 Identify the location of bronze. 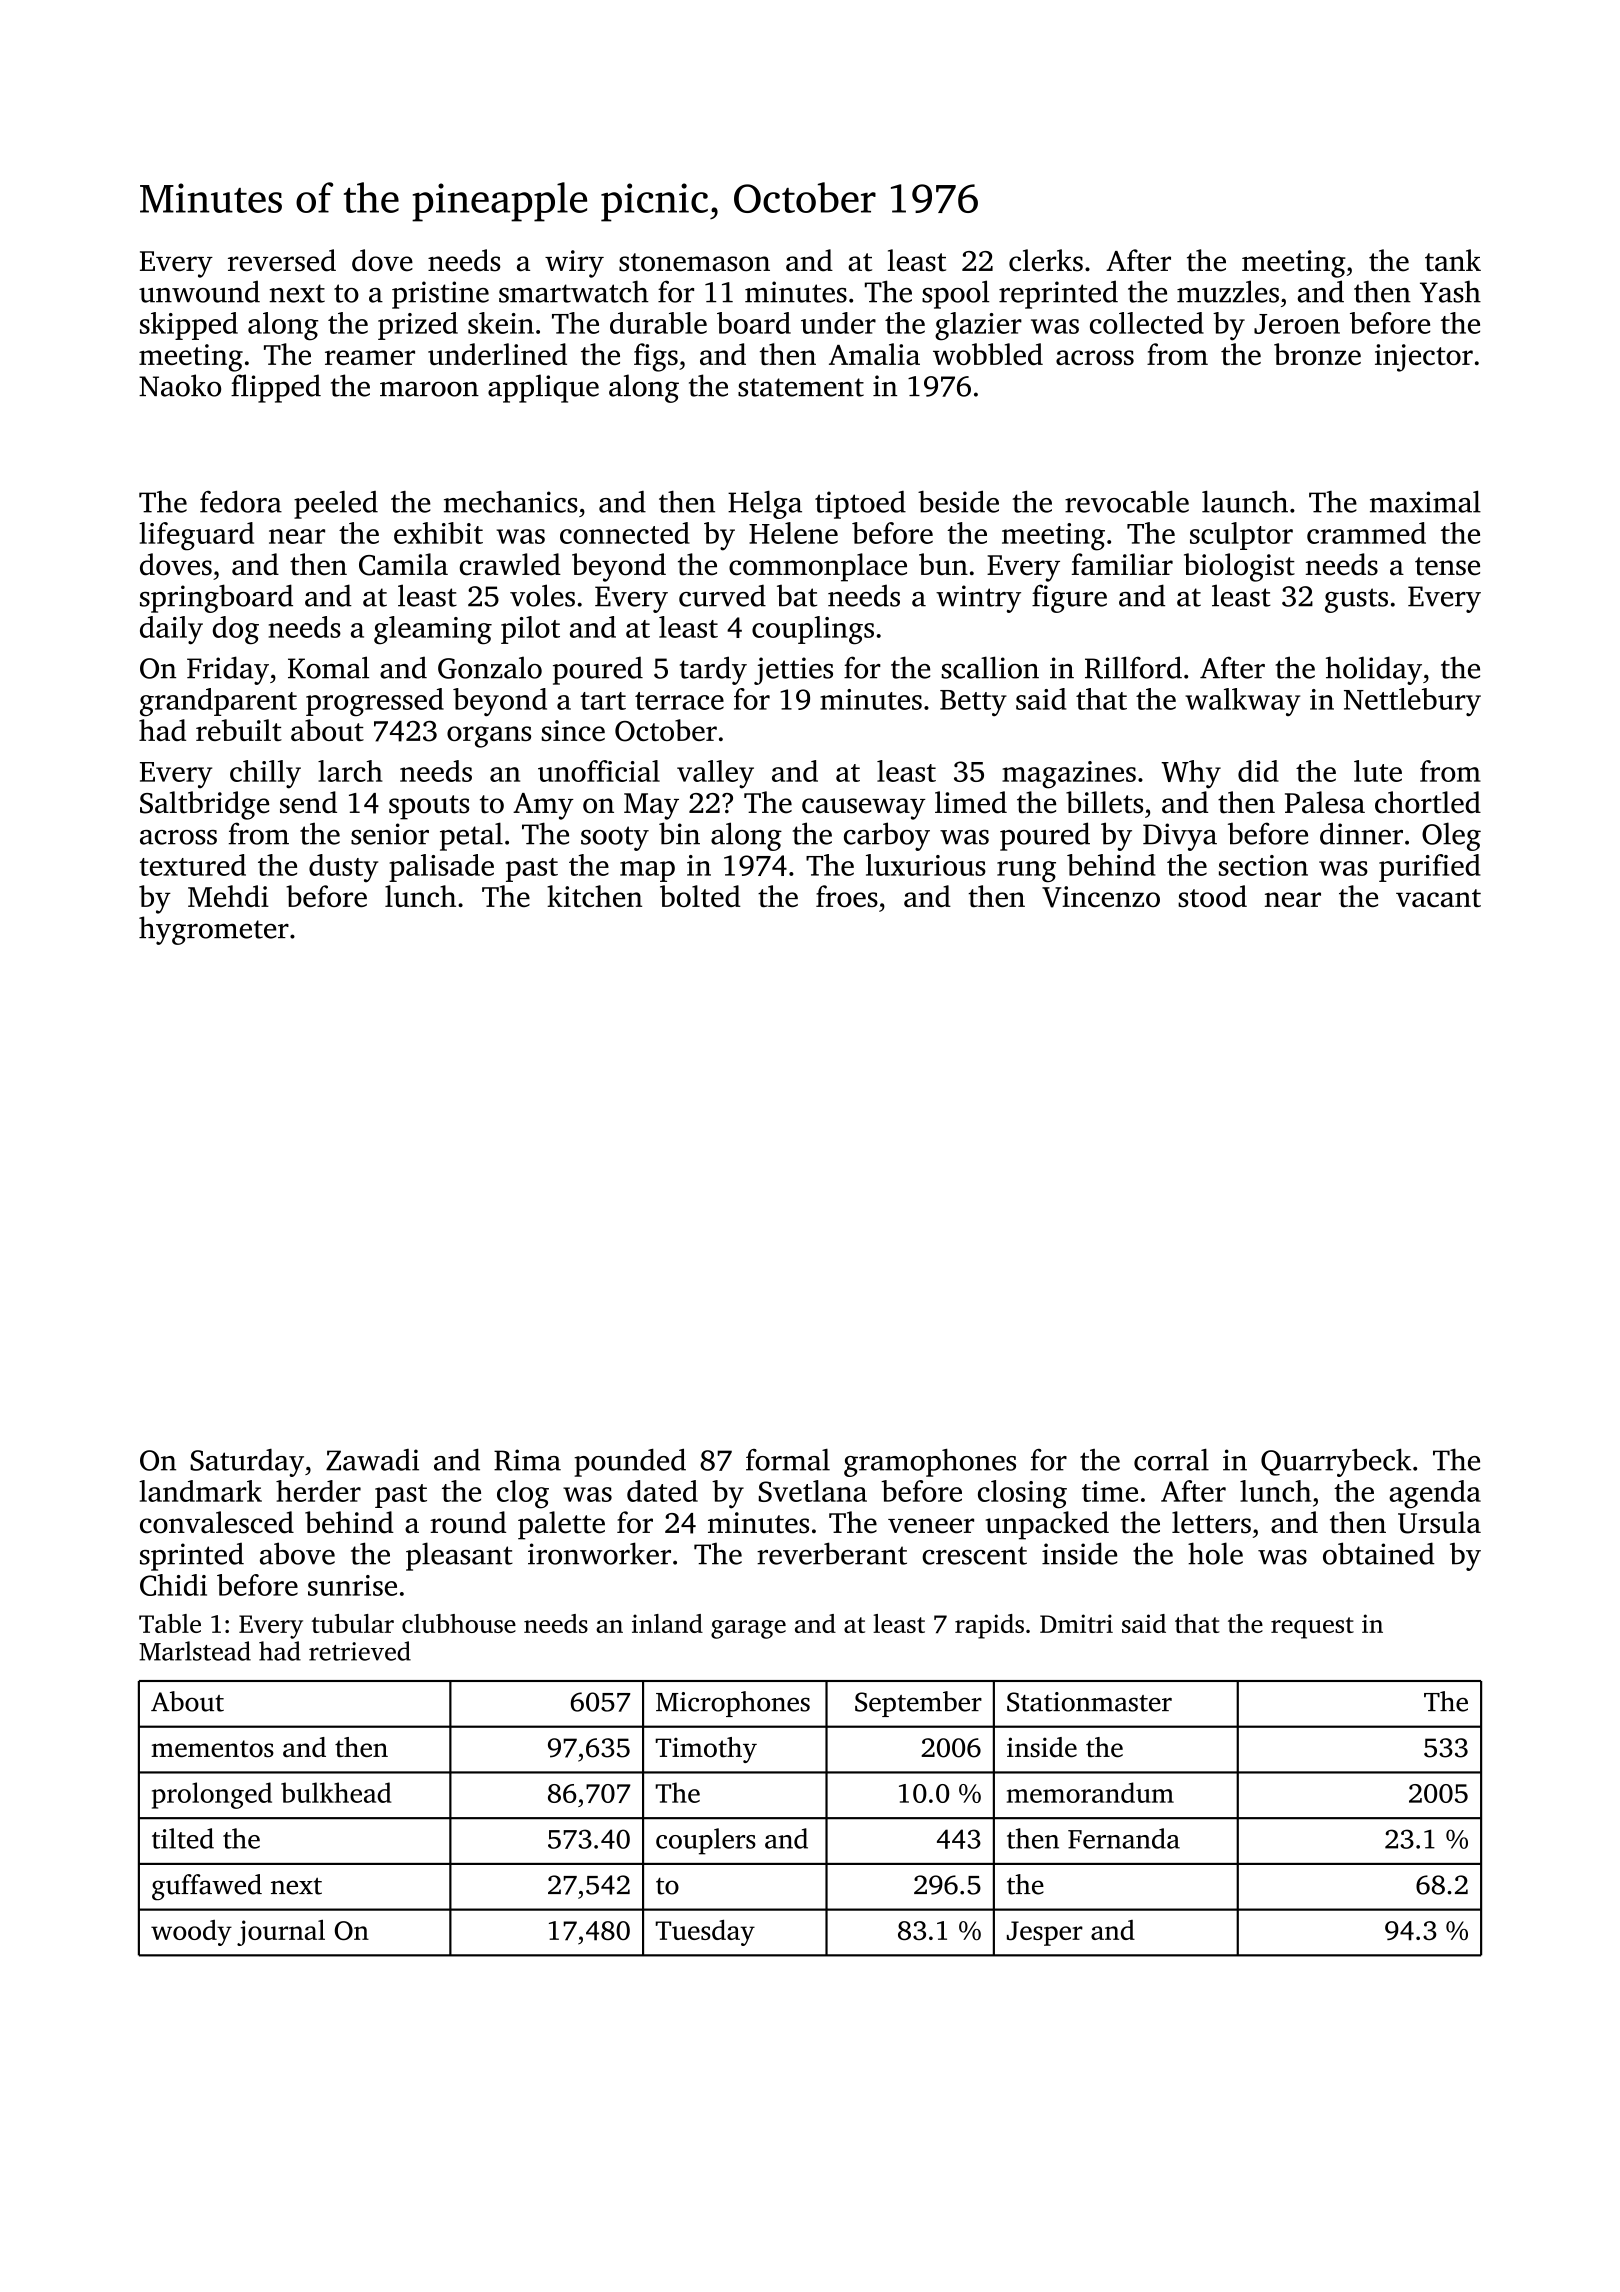
(1317, 354).
